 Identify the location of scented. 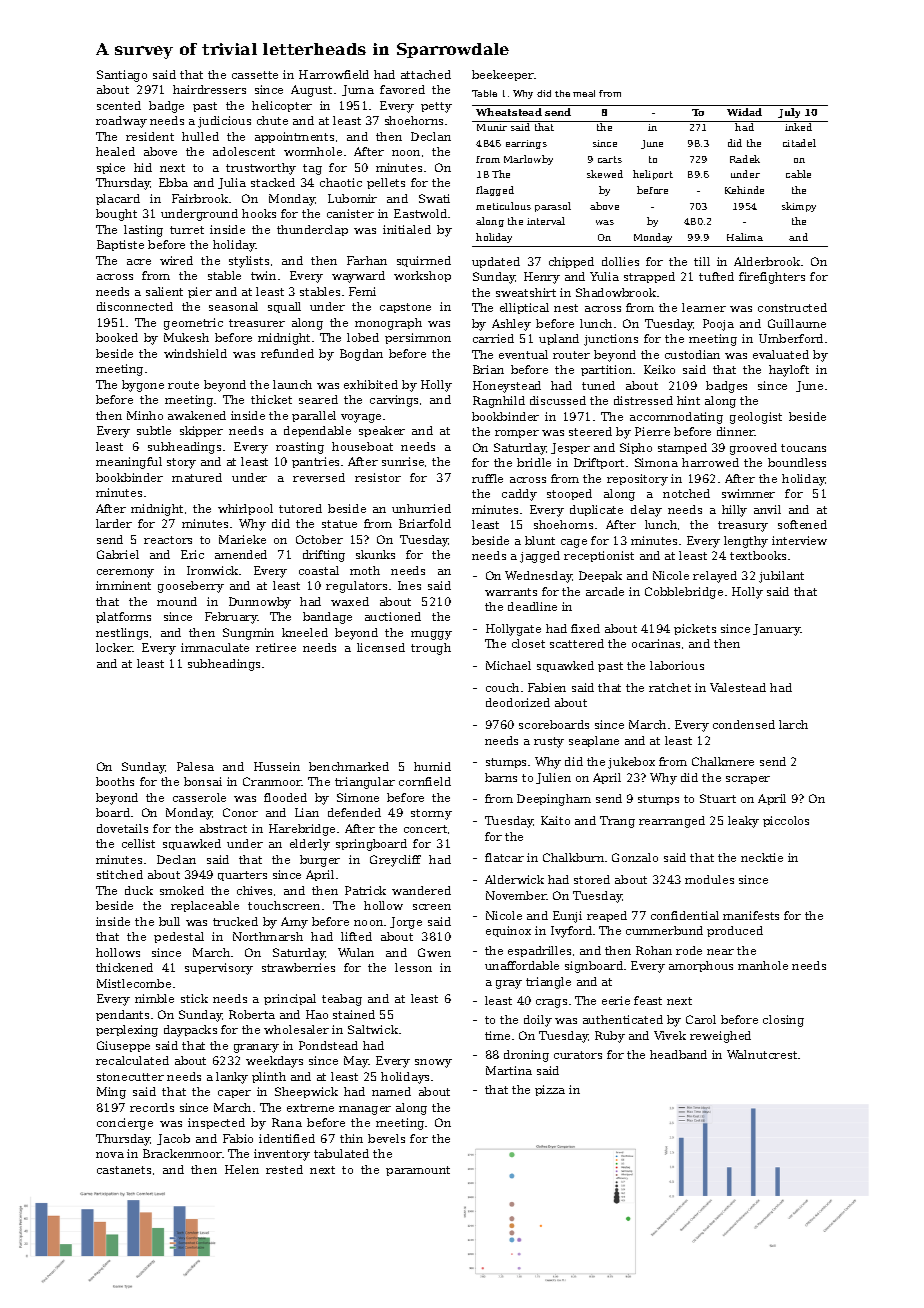
(119, 105).
